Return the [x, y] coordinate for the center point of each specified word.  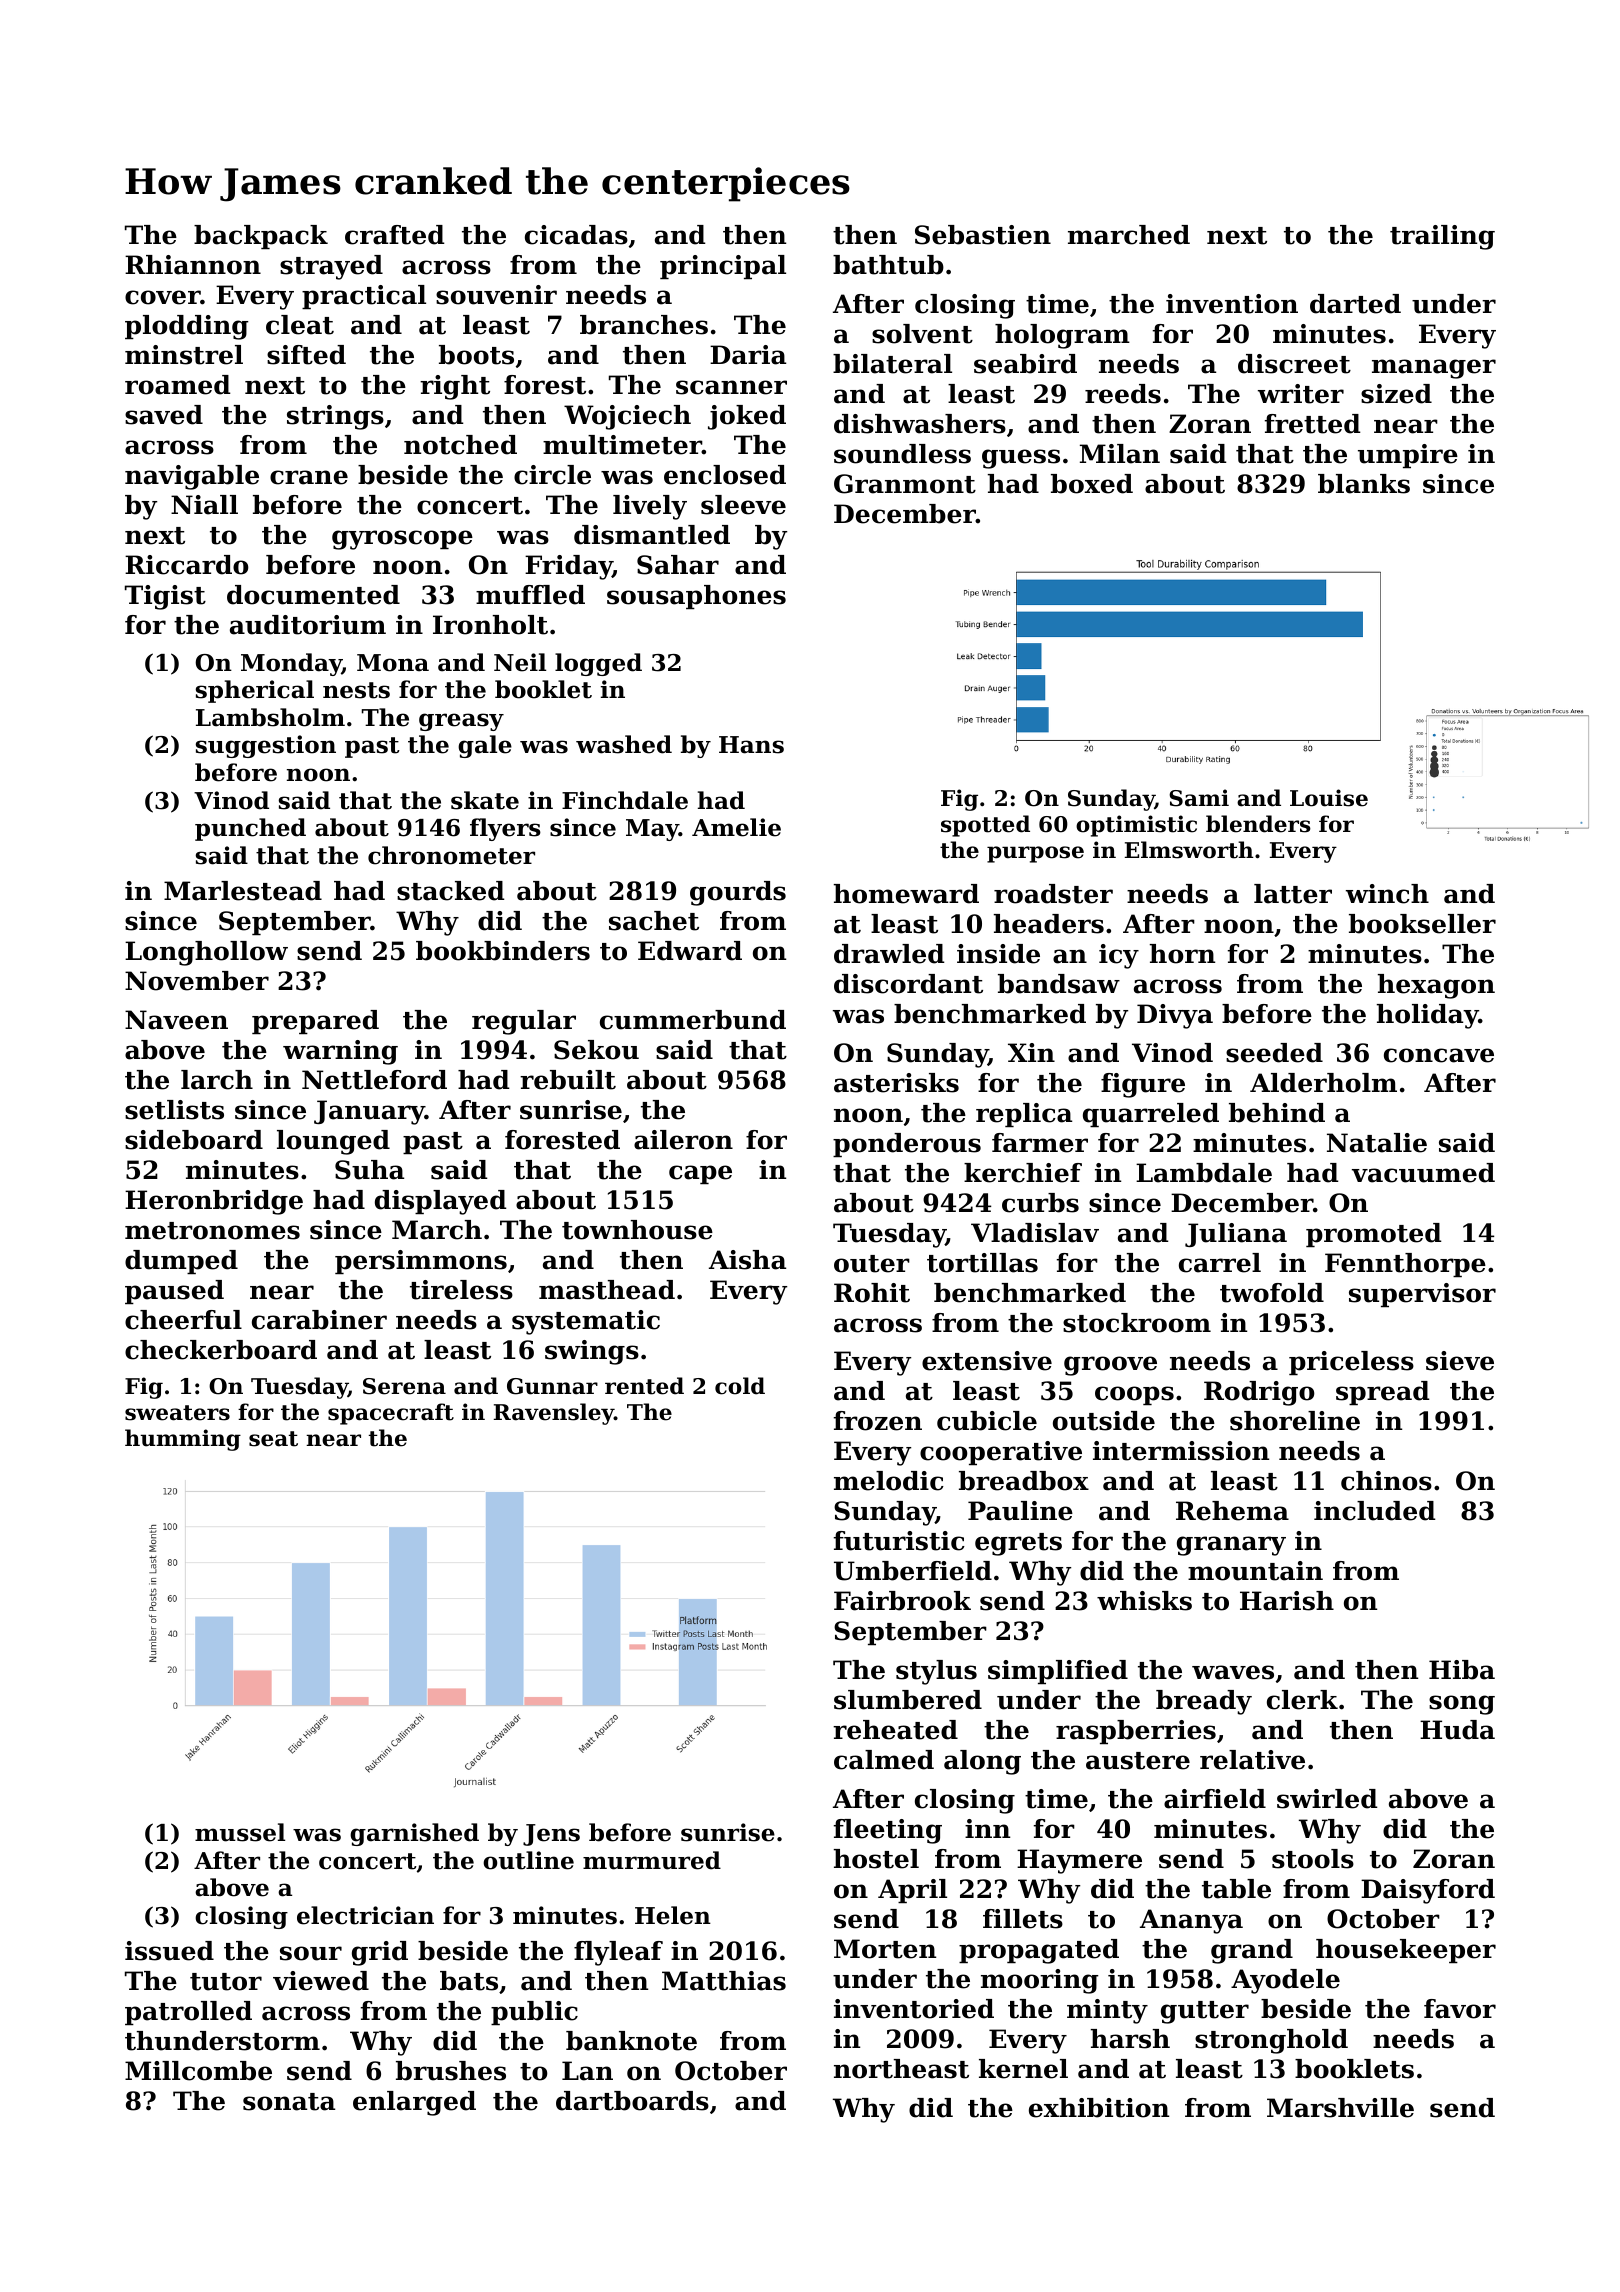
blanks [1364, 484]
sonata [289, 2102]
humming [183, 1440]
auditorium [308, 625]
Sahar [678, 565]
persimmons [421, 1262]
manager [1434, 369]
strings [335, 417]
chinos [1386, 1481]
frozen [878, 1421]
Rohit [872, 1293]
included [1375, 1511]
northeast [901, 2069]
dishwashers [920, 424]
